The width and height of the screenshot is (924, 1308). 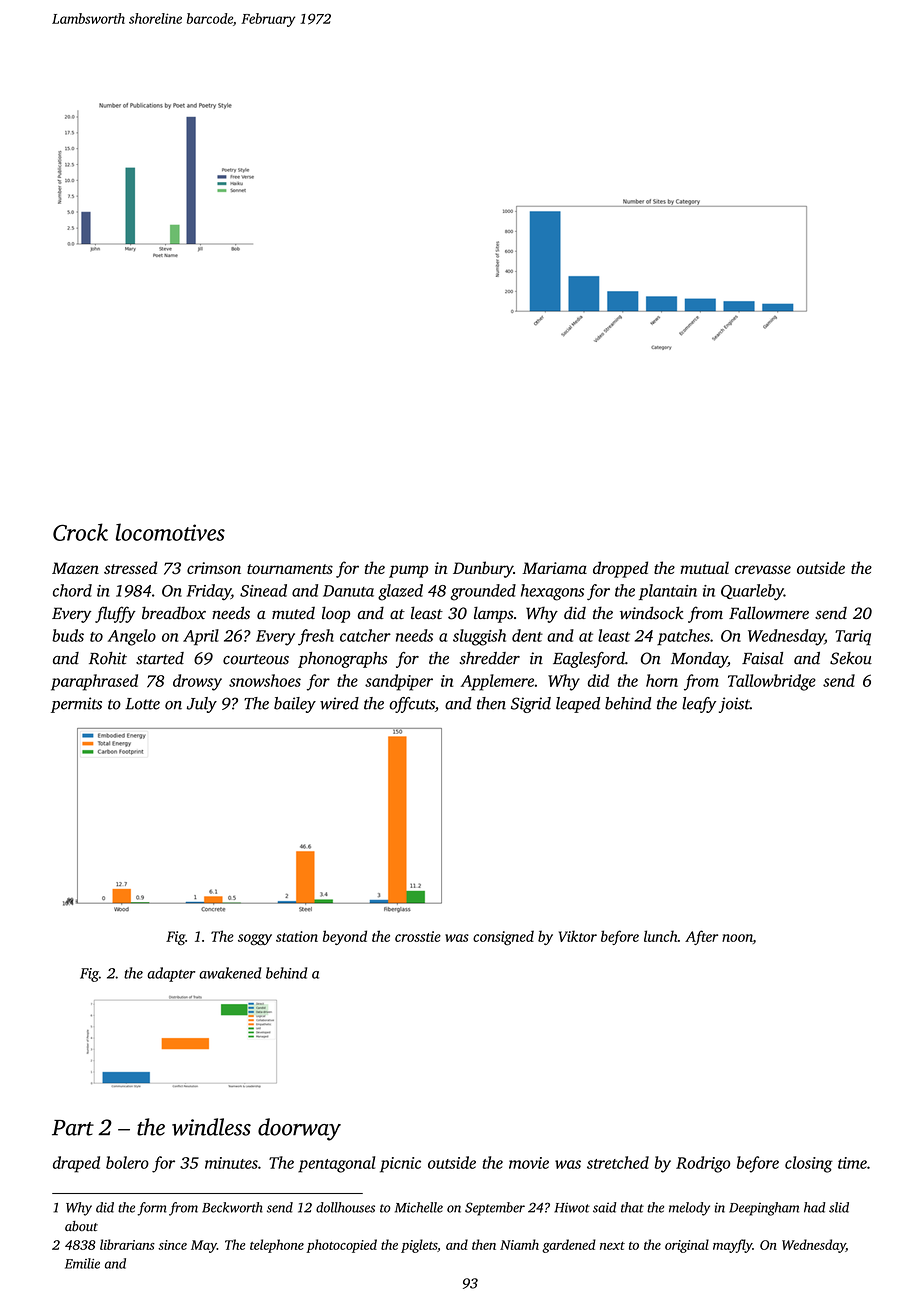 What do you see at coordinates (172, 1245) in the screenshot?
I see `since` at bounding box center [172, 1245].
